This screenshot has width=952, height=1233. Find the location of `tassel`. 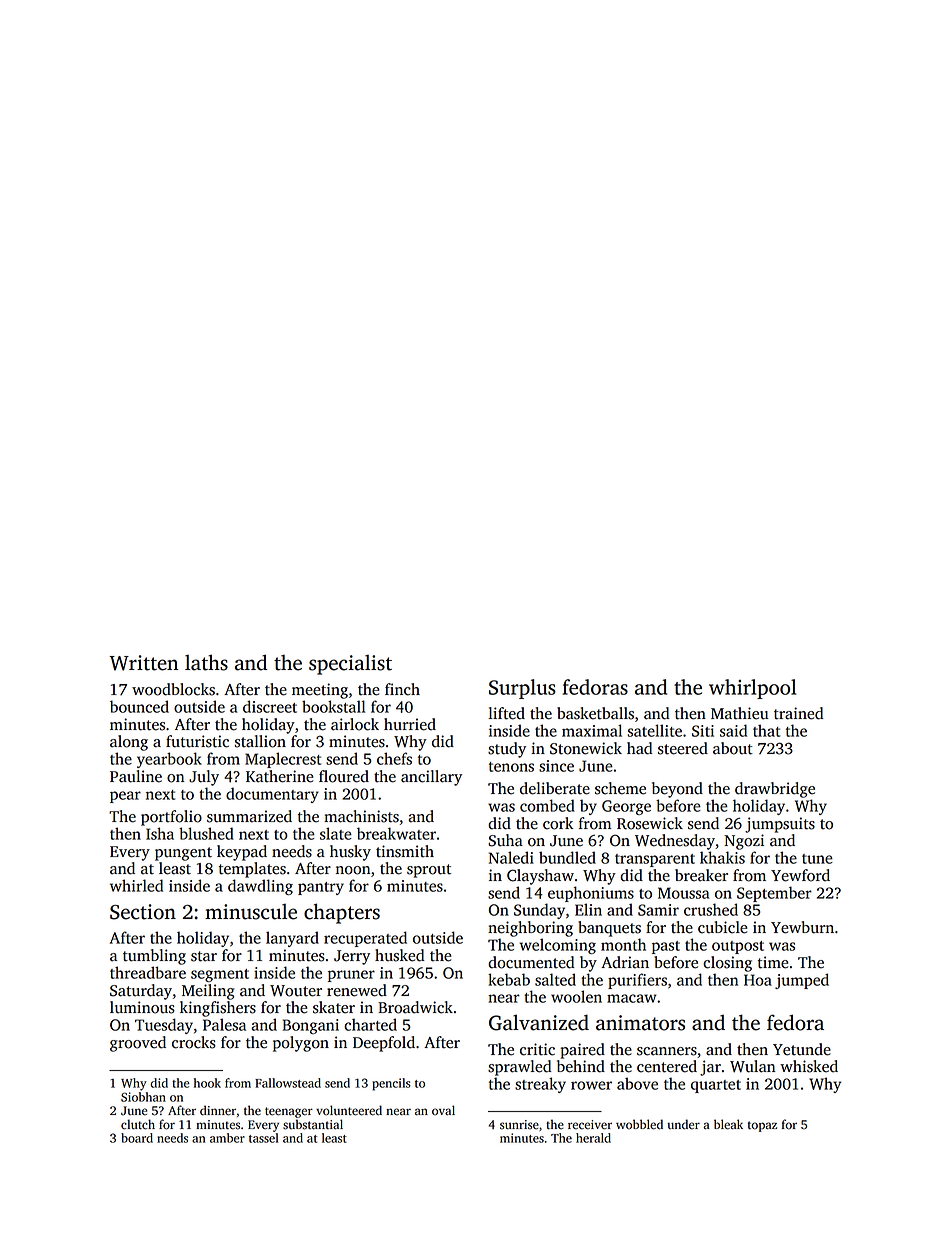

tassel is located at coordinates (264, 1138).
